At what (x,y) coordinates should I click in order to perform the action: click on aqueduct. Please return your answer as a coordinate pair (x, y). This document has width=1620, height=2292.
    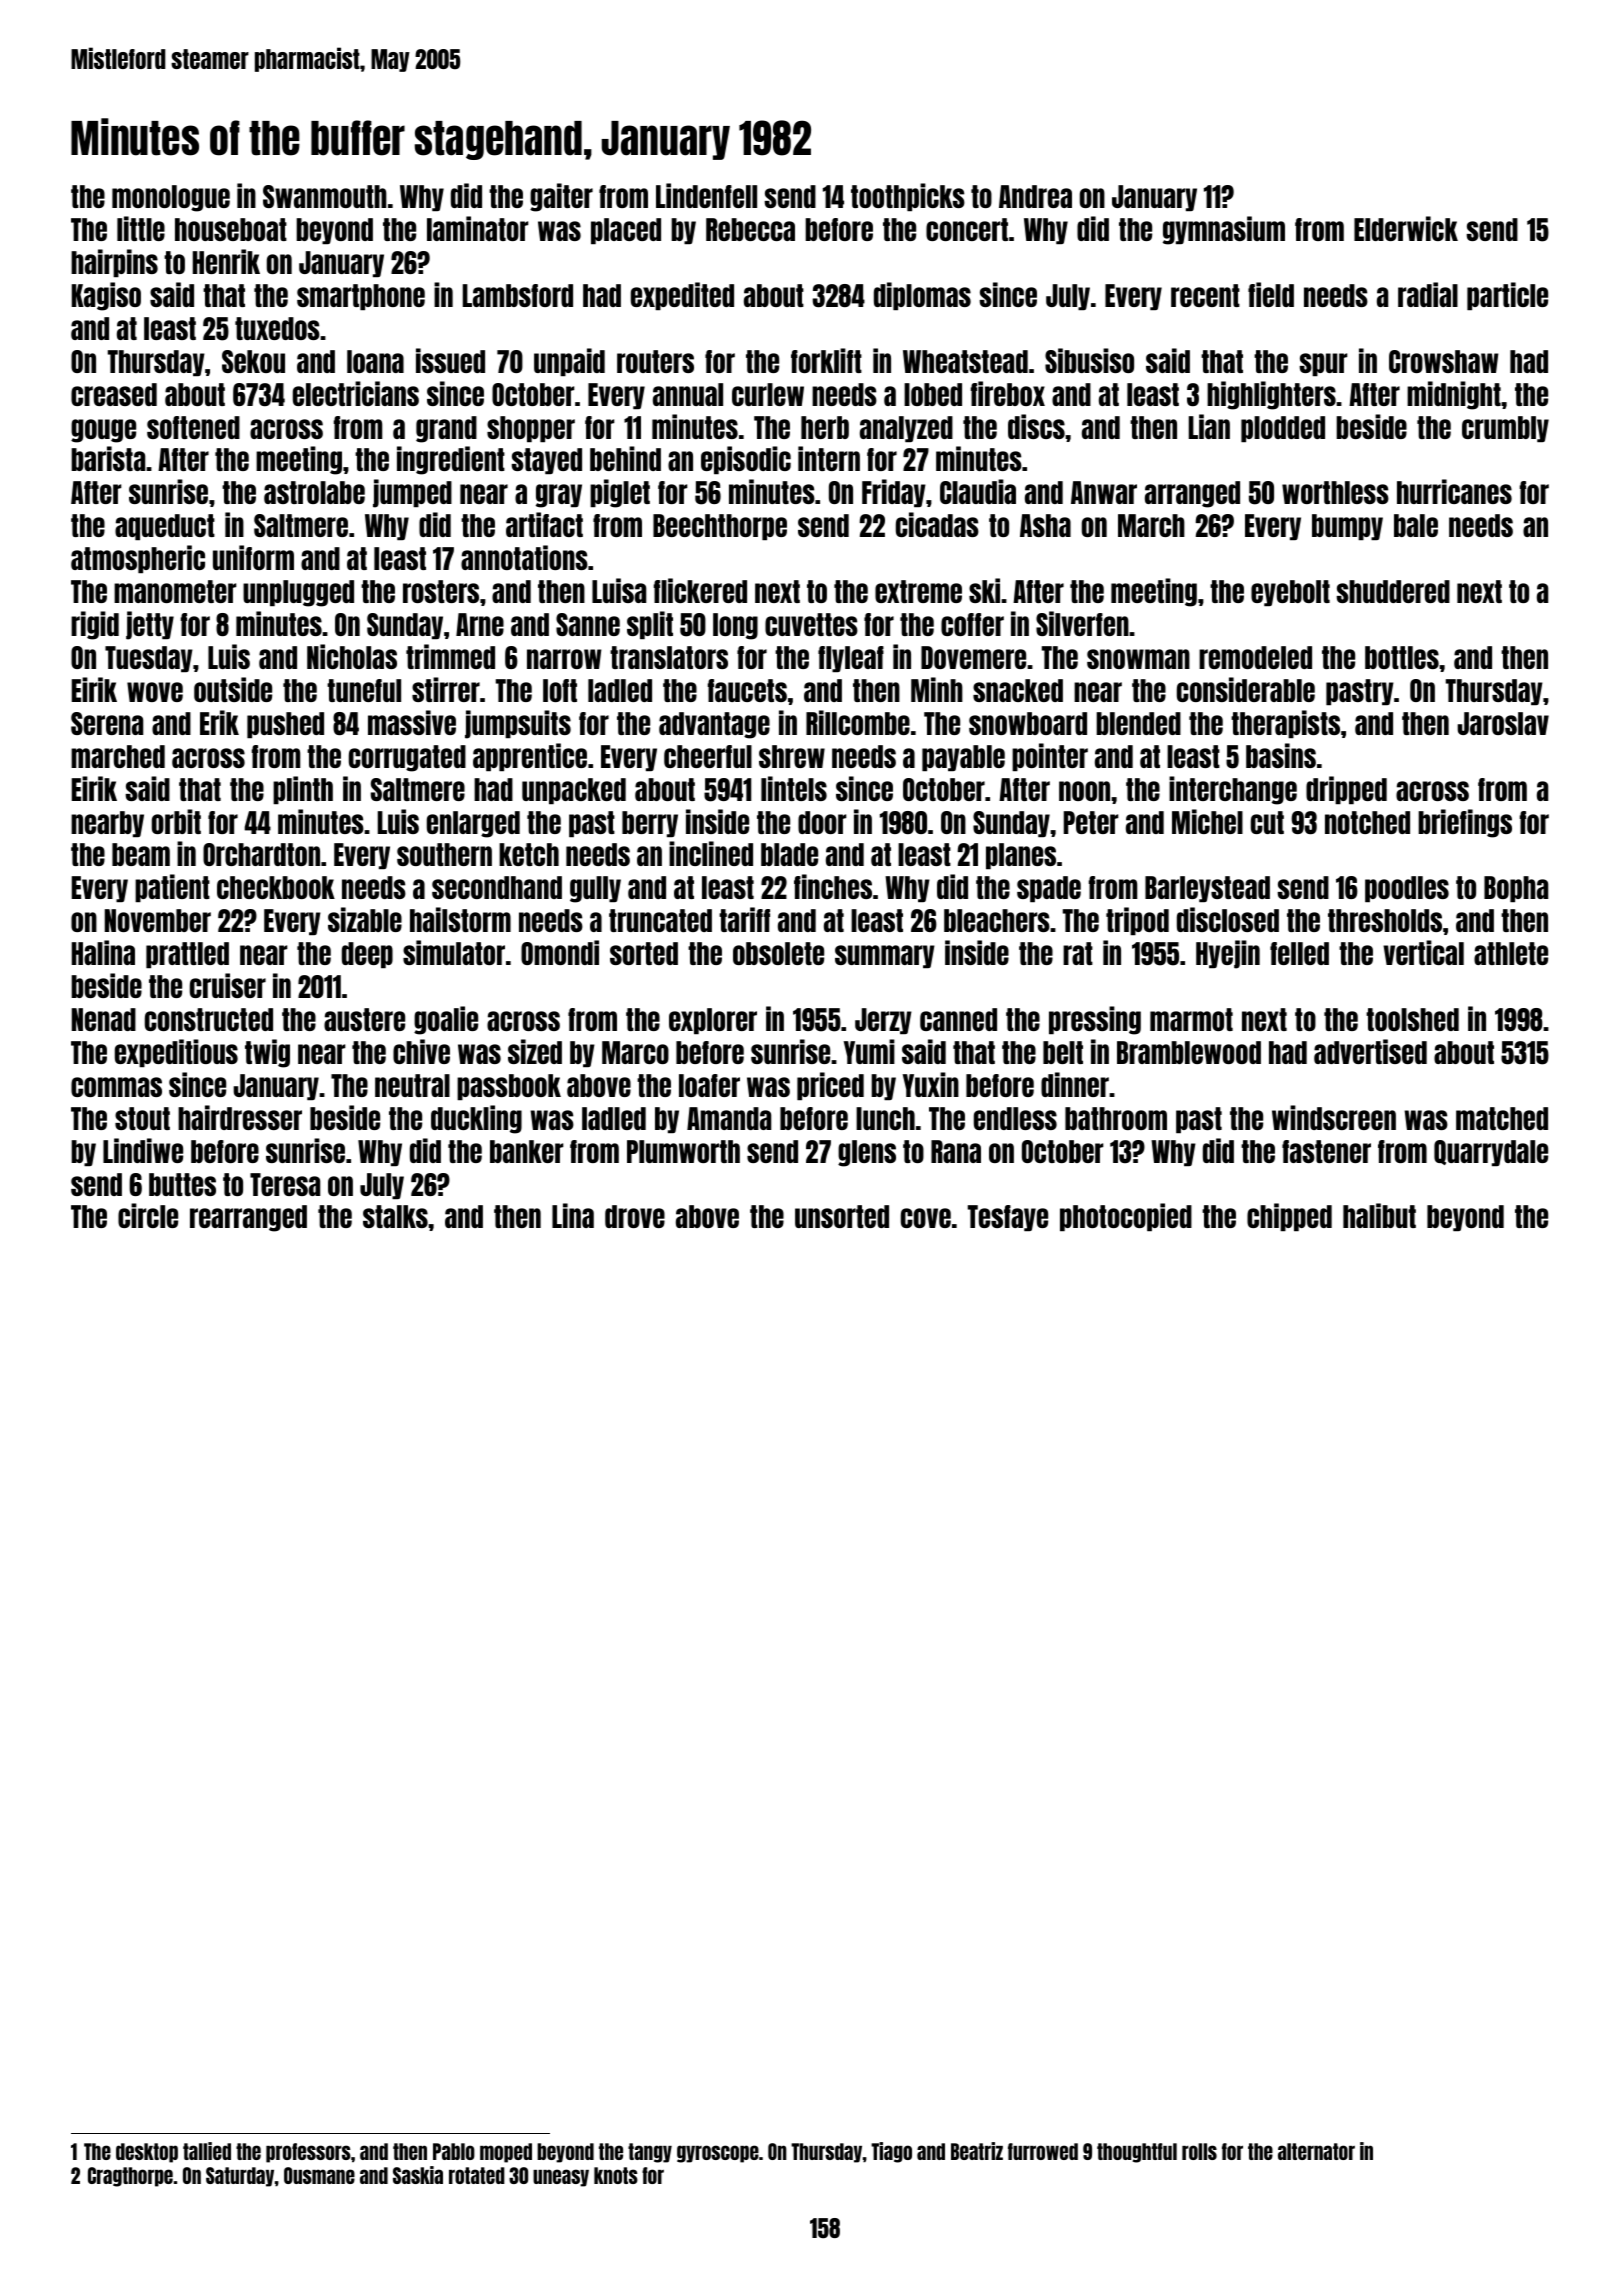
    Looking at the image, I should click on (165, 527).
